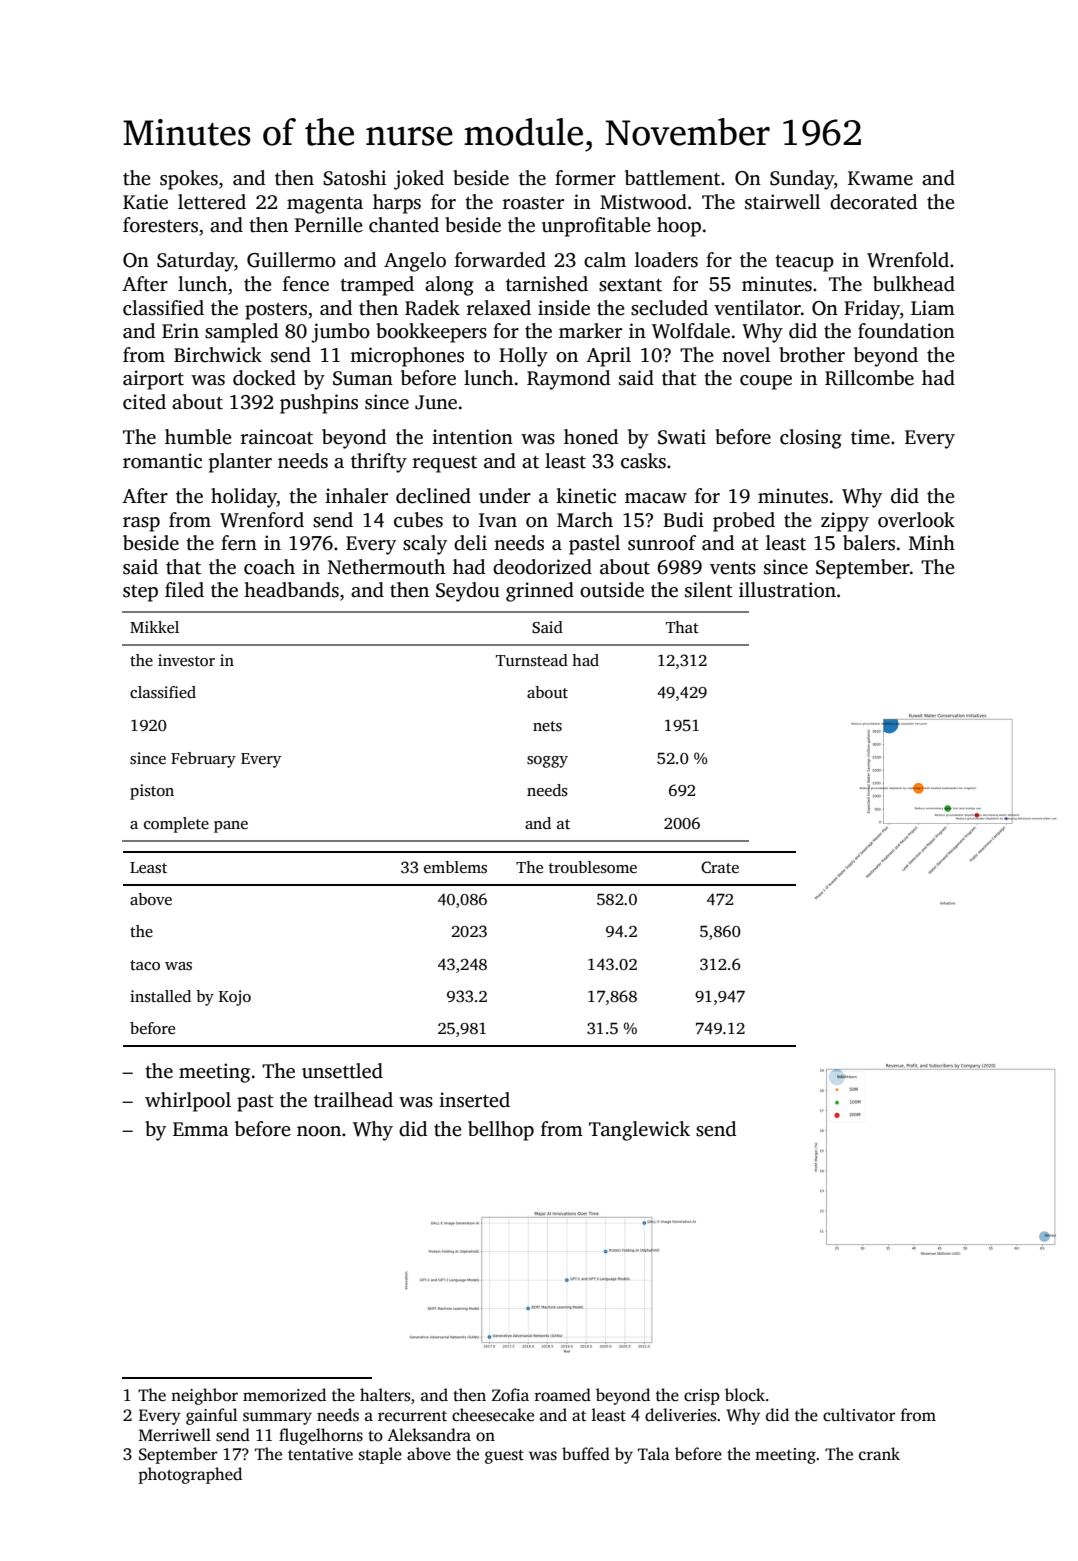 The width and height of the document is (1078, 1561). What do you see at coordinates (880, 178) in the document?
I see `Kwame` at bounding box center [880, 178].
